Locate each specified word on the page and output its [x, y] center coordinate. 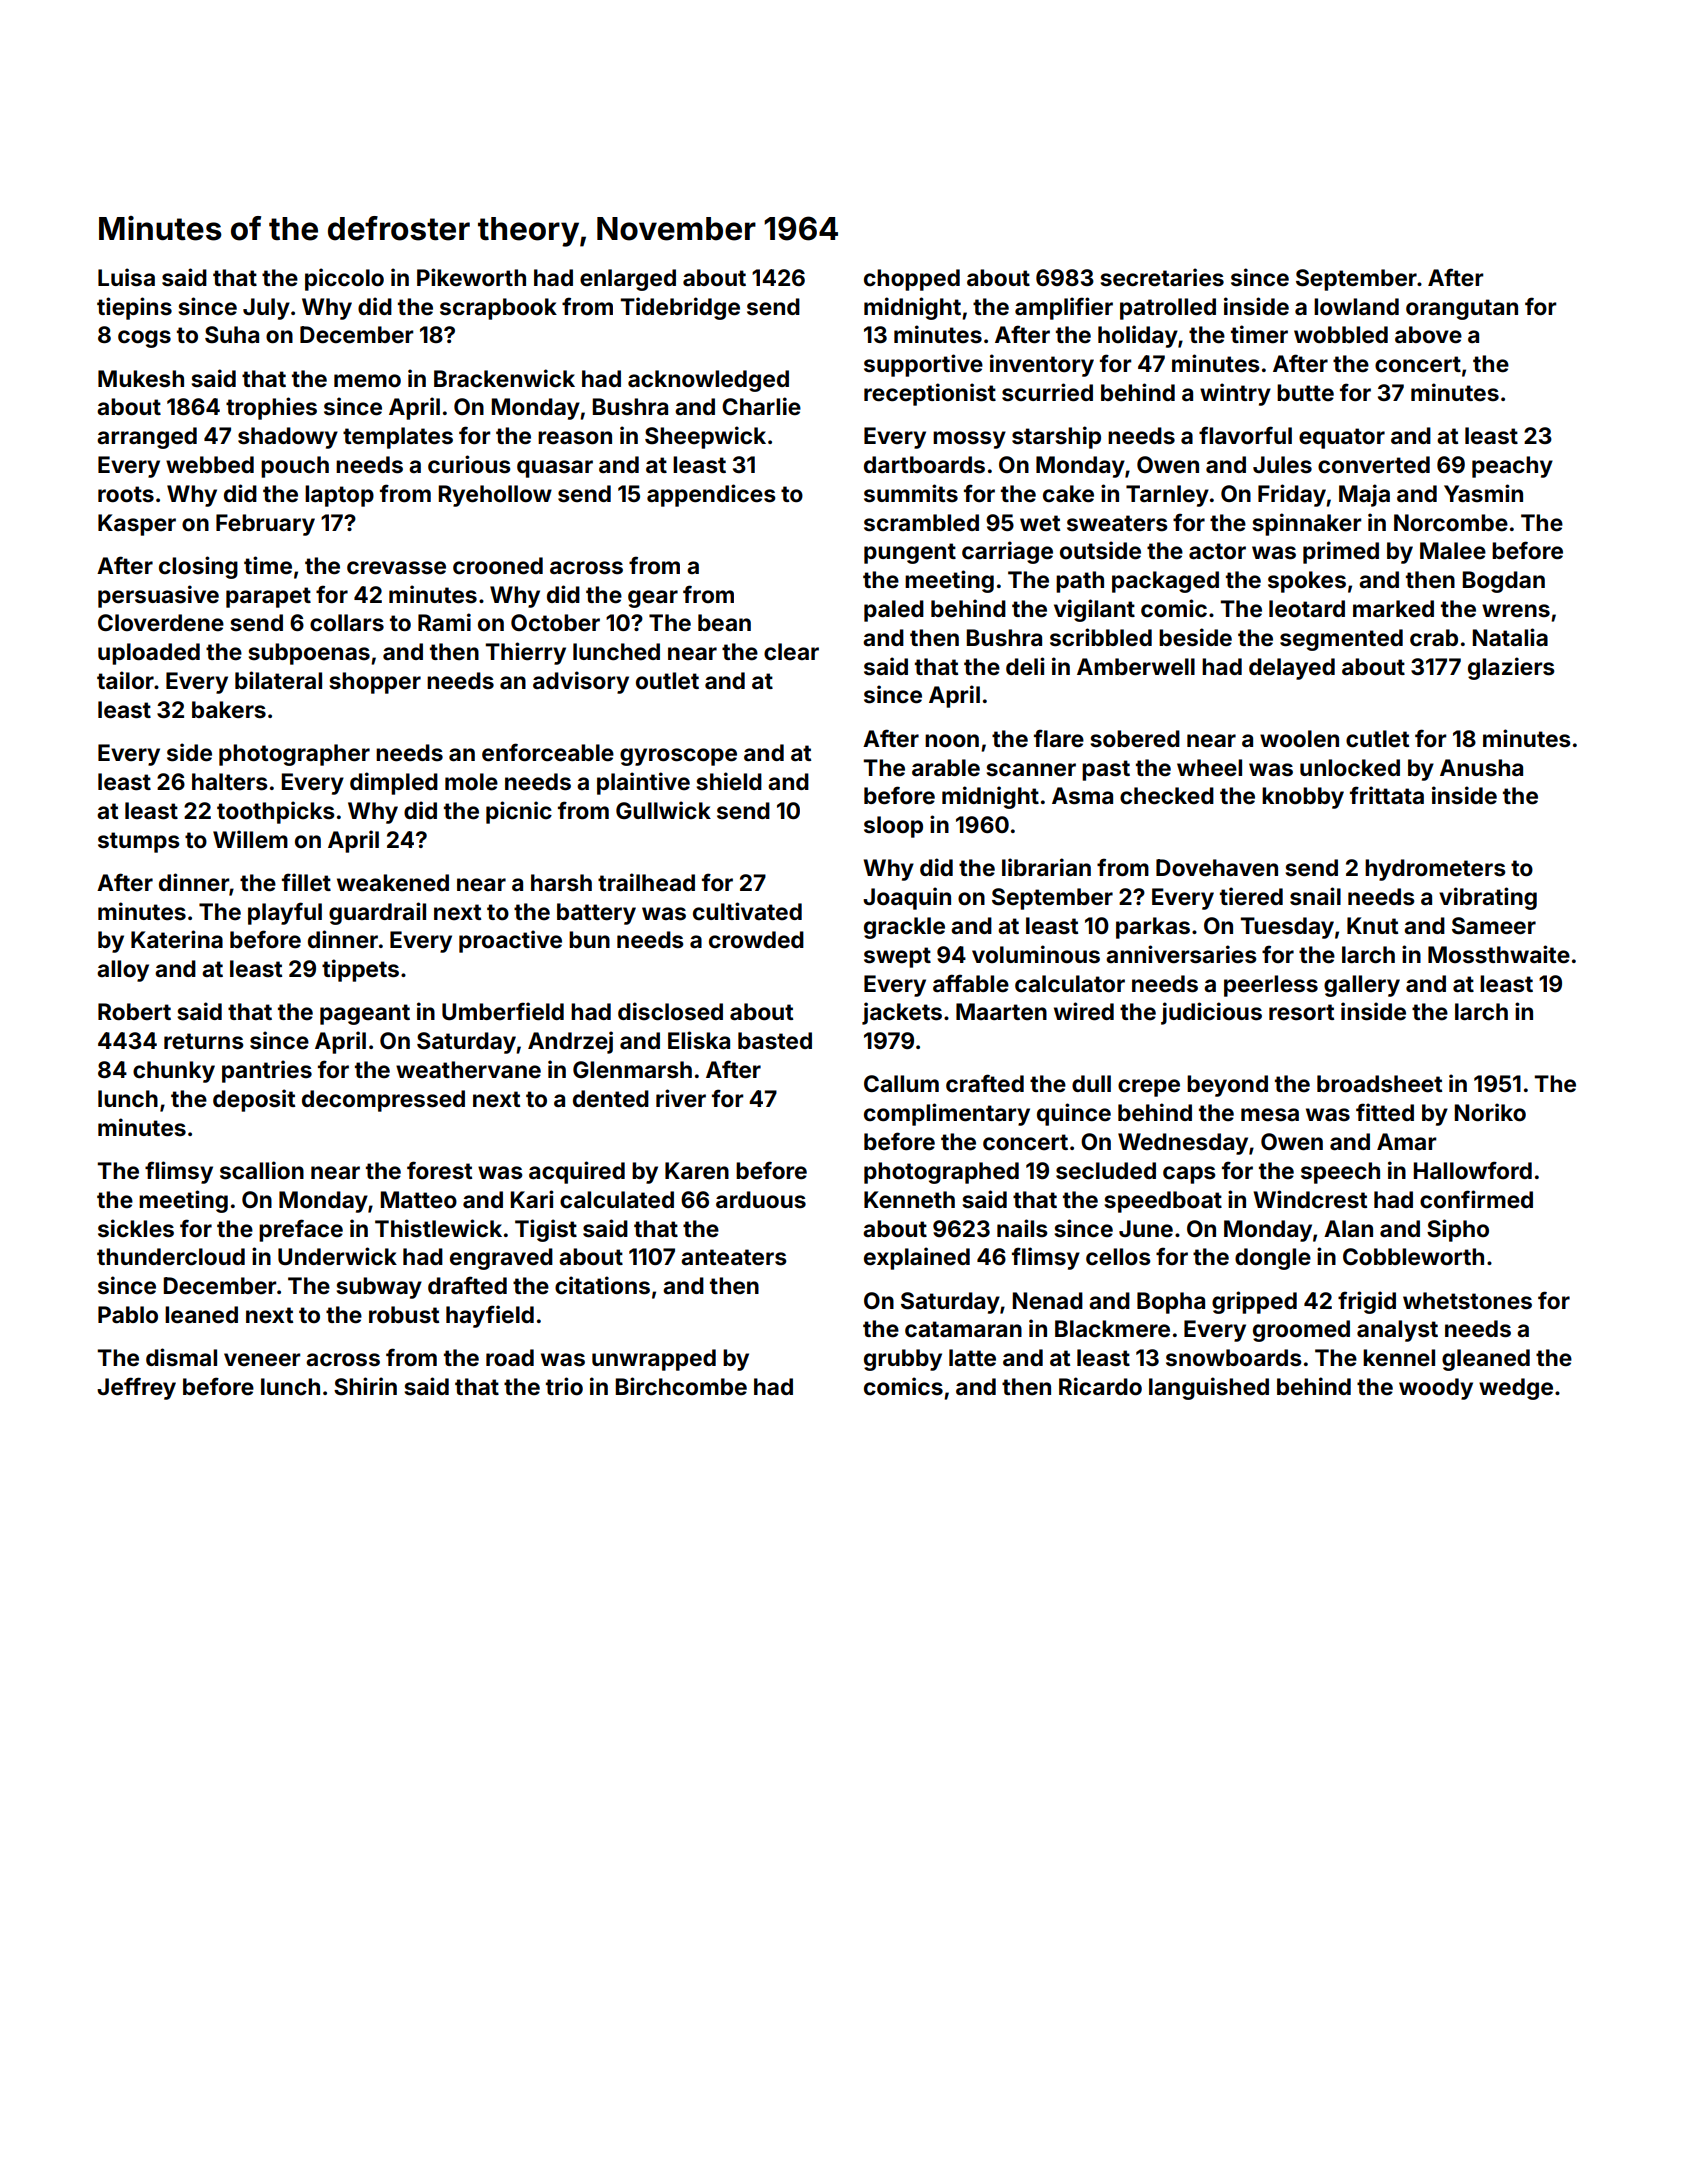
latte [972, 1358]
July [266, 309]
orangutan [1462, 309]
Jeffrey [136, 1388]
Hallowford [1472, 1170]
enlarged [628, 280]
